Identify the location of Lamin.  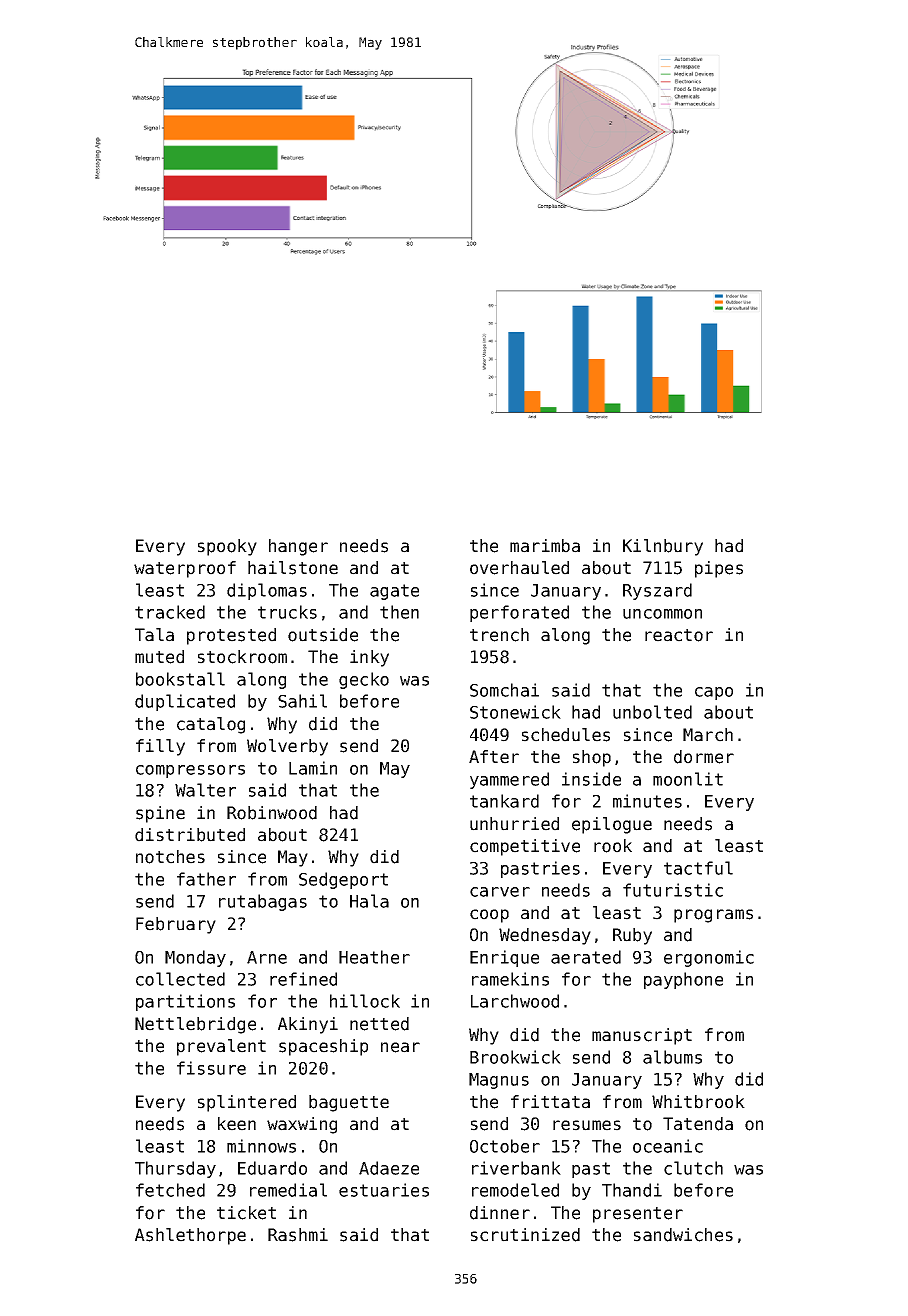
(313, 768).
